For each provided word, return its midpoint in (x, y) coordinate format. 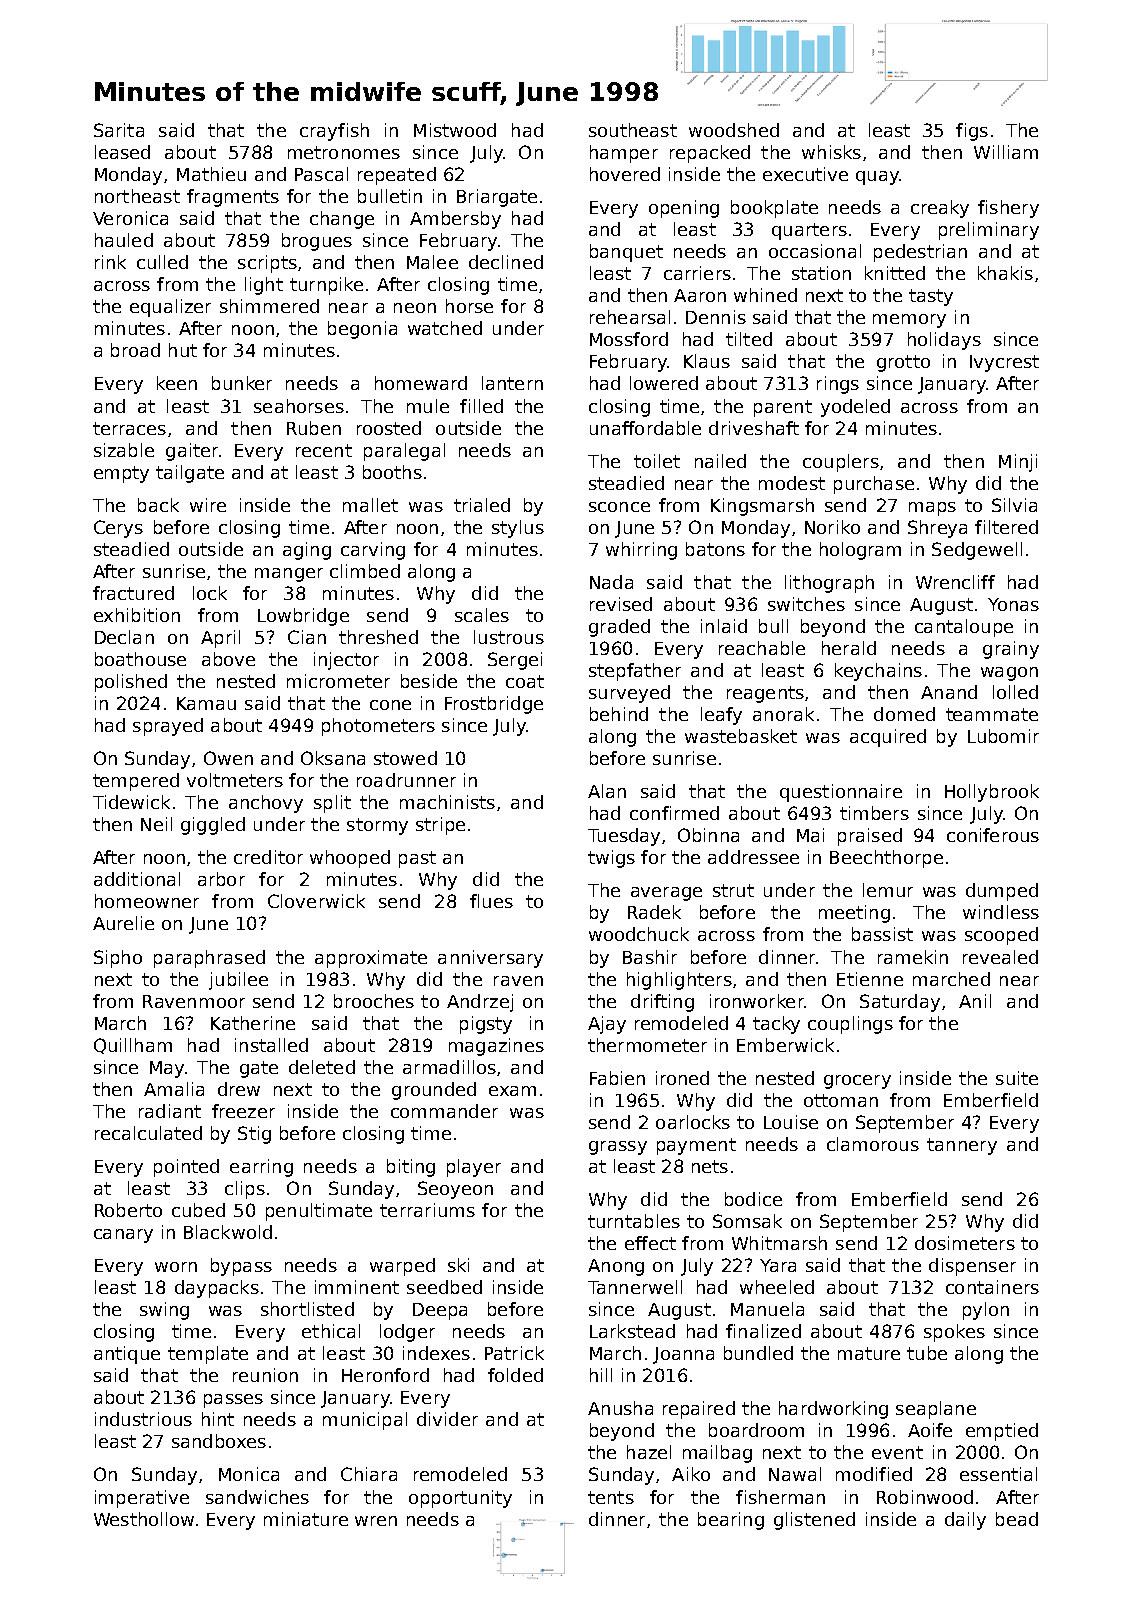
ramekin (913, 957)
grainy (1011, 650)
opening (684, 209)
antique (127, 1355)
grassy (618, 1148)
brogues (317, 242)
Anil (975, 1001)
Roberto (128, 1210)
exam (512, 1091)
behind (619, 714)
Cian (307, 637)
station (821, 273)
